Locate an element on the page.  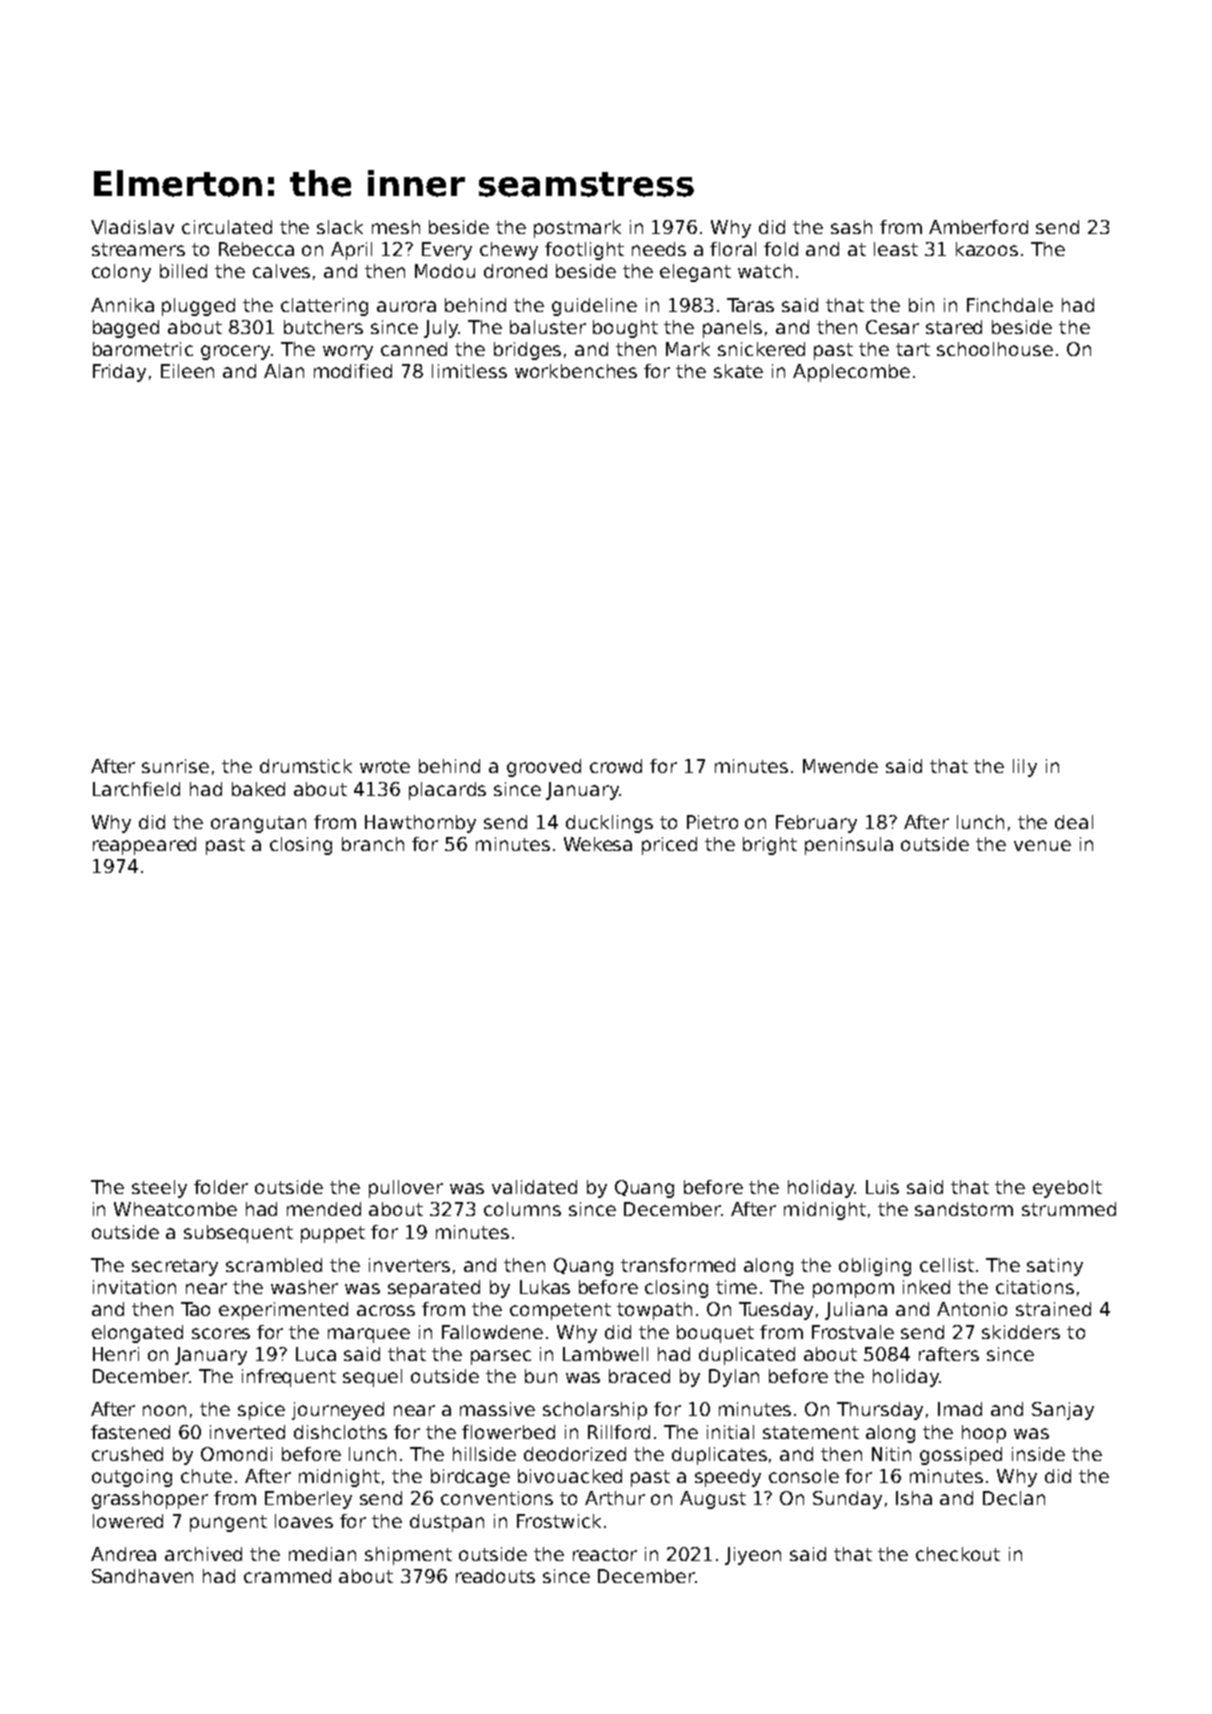
Mwende is located at coordinates (840, 766).
